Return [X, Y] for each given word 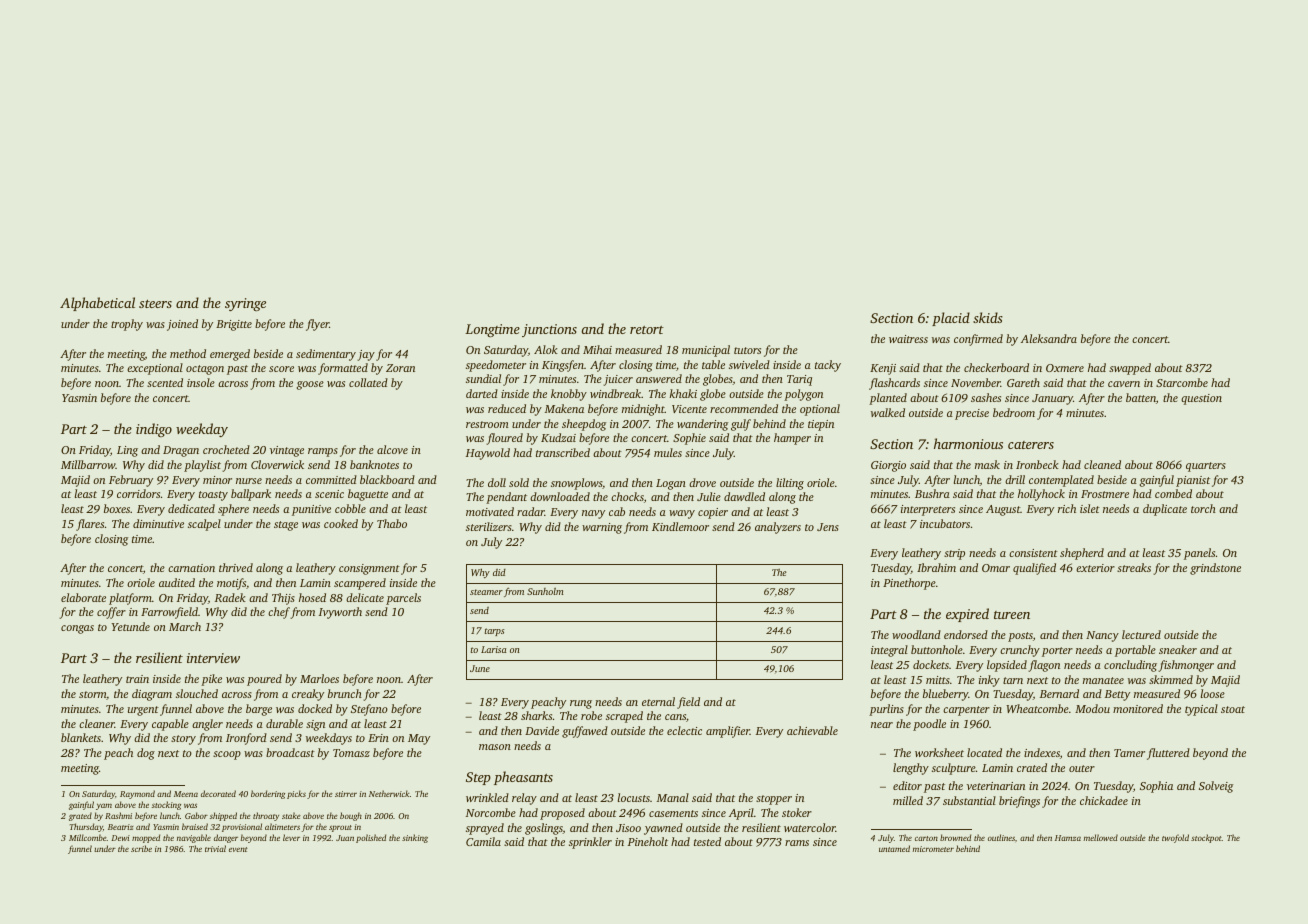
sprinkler [590, 843]
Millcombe [88, 837]
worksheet [939, 752]
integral [889, 651]
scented [165, 382]
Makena [564, 408]
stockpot [1206, 838]
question [1201, 399]
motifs [231, 584]
